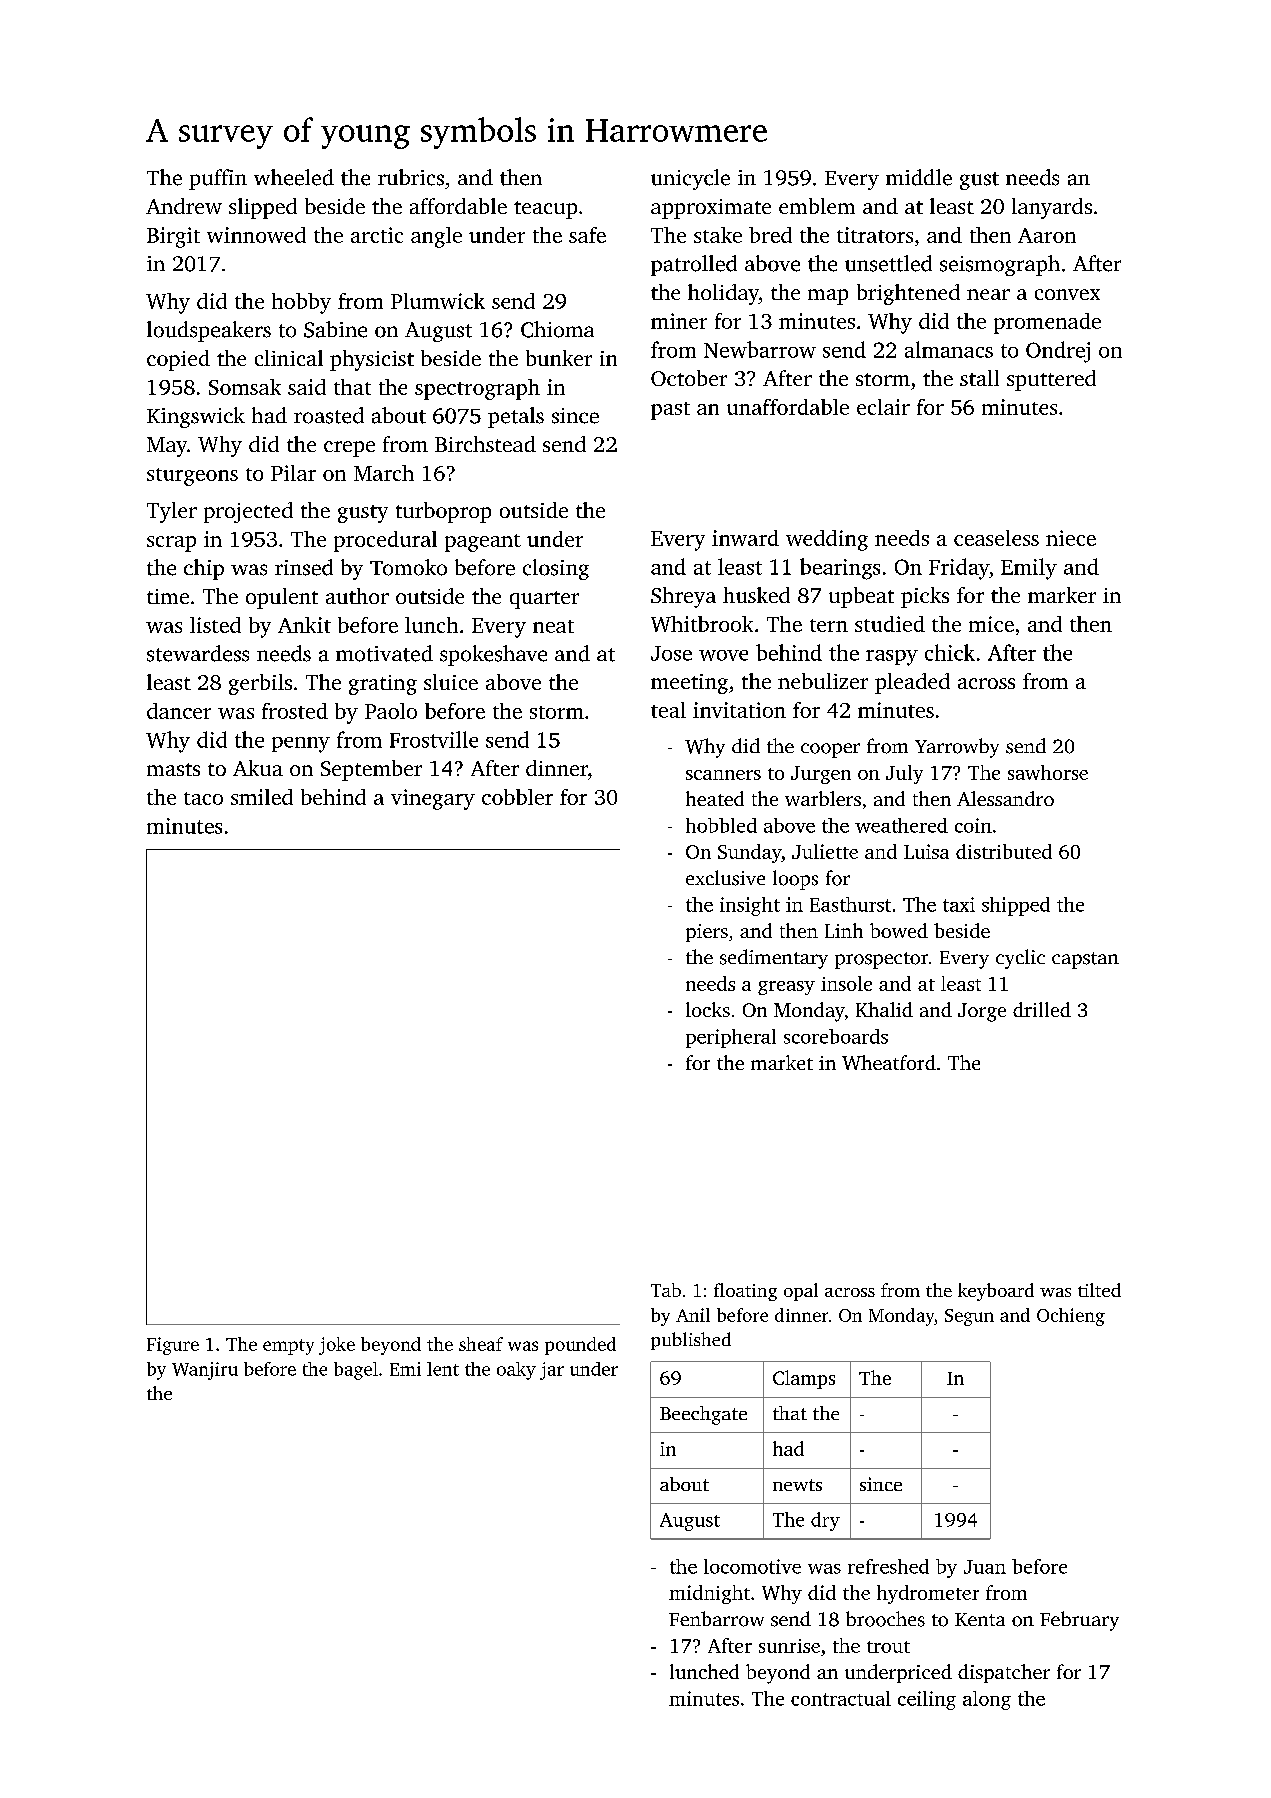  Describe the element at coordinates (545, 210) in the screenshot. I see `teacup` at that location.
